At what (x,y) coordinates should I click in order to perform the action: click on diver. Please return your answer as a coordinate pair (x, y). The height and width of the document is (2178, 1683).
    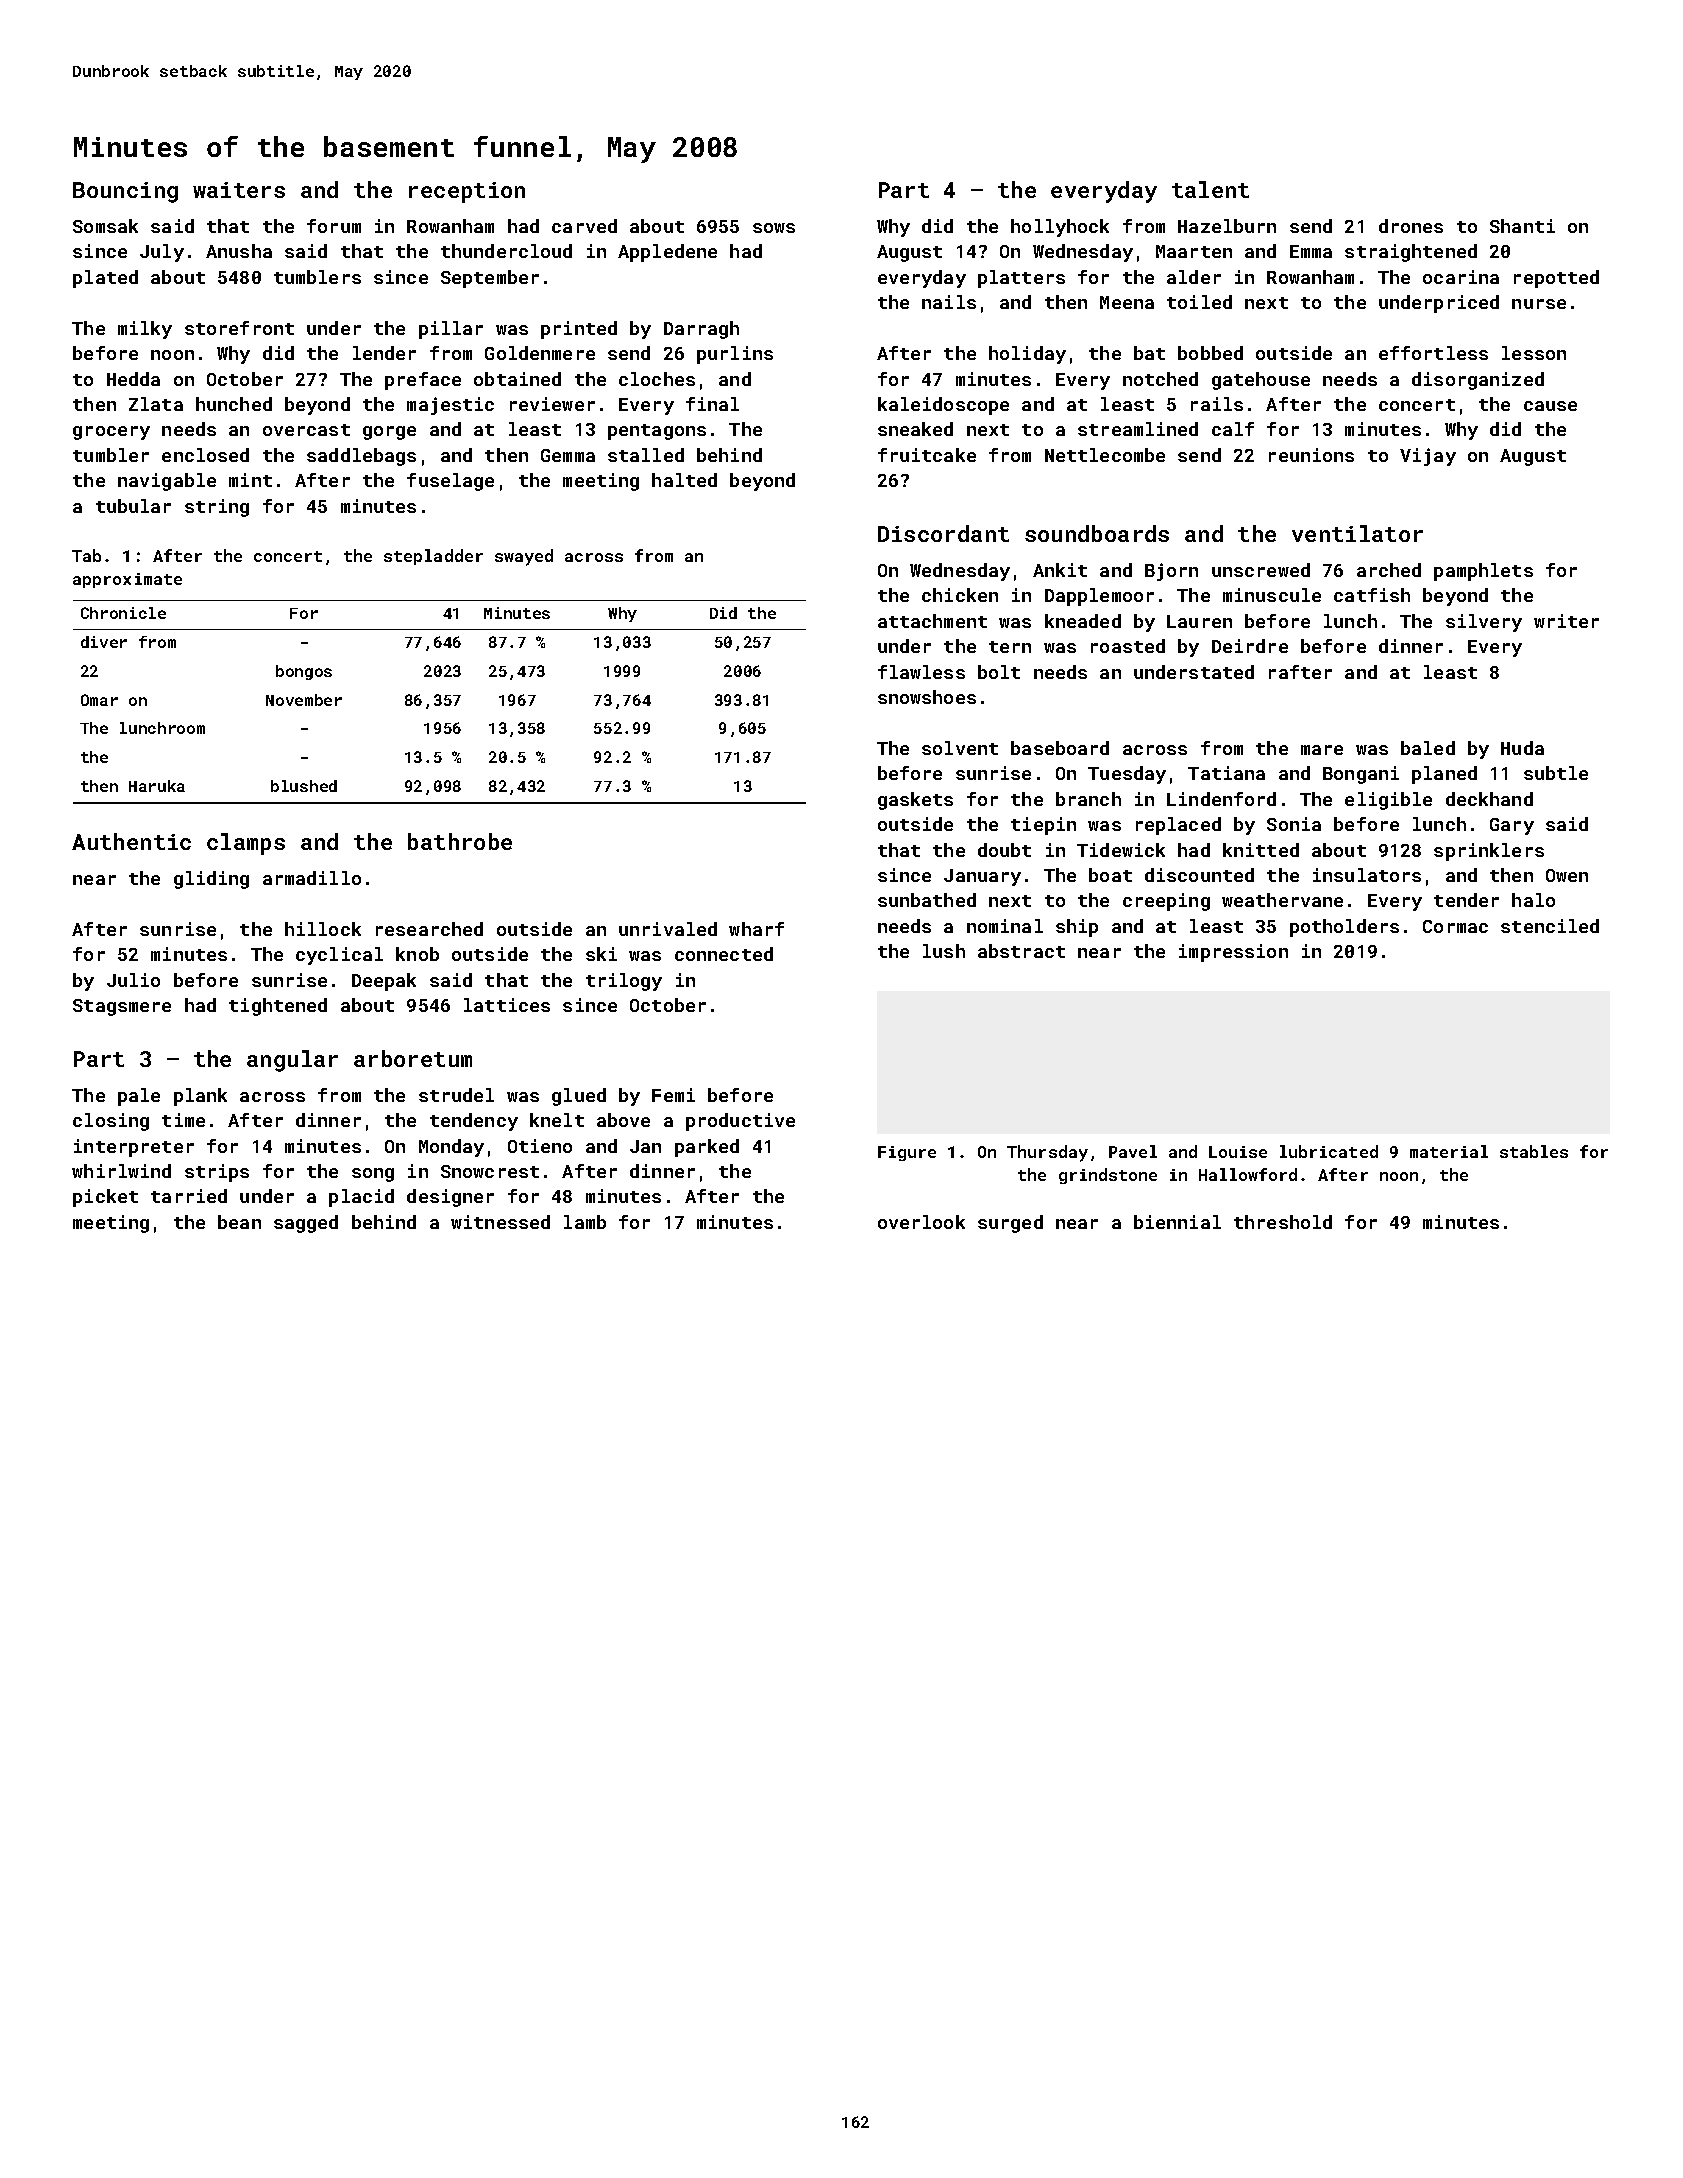
    Looking at the image, I should click on (104, 642).
